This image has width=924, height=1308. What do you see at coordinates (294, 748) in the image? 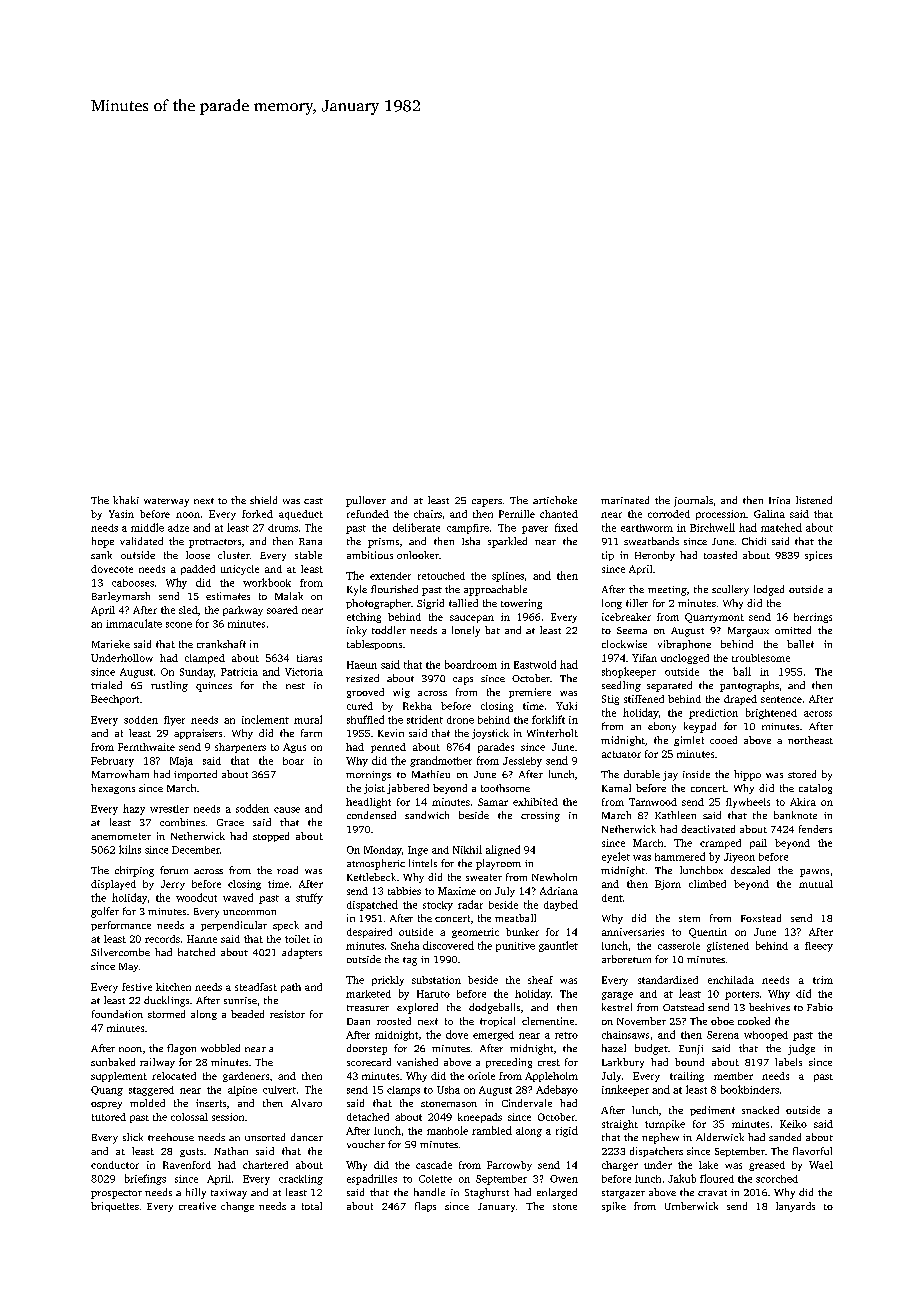
I see `Agus` at bounding box center [294, 748].
